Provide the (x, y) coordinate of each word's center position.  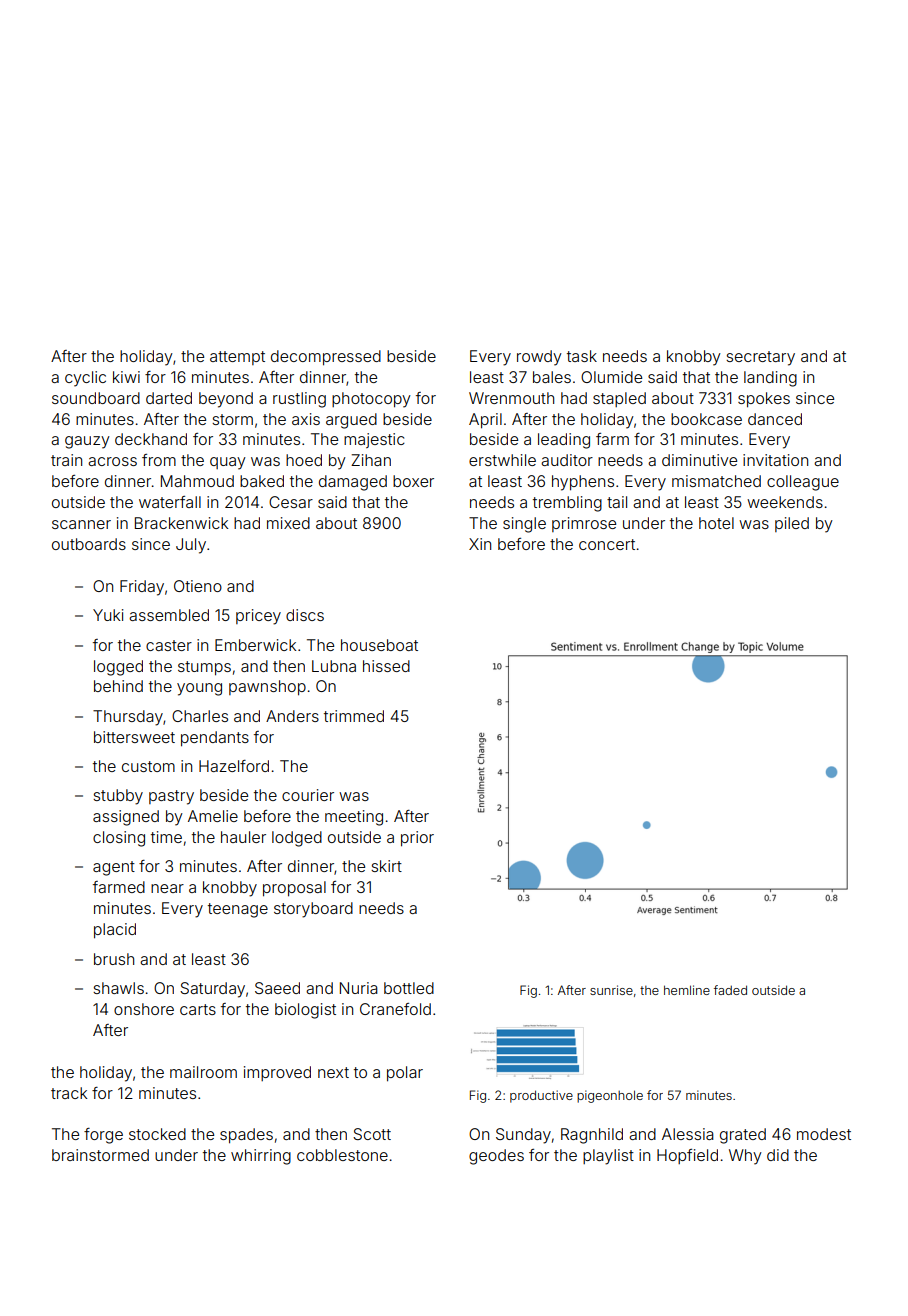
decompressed (326, 358)
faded (730, 990)
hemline (687, 990)
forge (103, 1136)
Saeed (277, 988)
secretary (760, 358)
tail (617, 502)
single (524, 525)
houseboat (379, 645)
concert (607, 544)
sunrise (611, 990)
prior (417, 839)
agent (114, 868)
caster (169, 645)
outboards (89, 544)
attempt (237, 358)
